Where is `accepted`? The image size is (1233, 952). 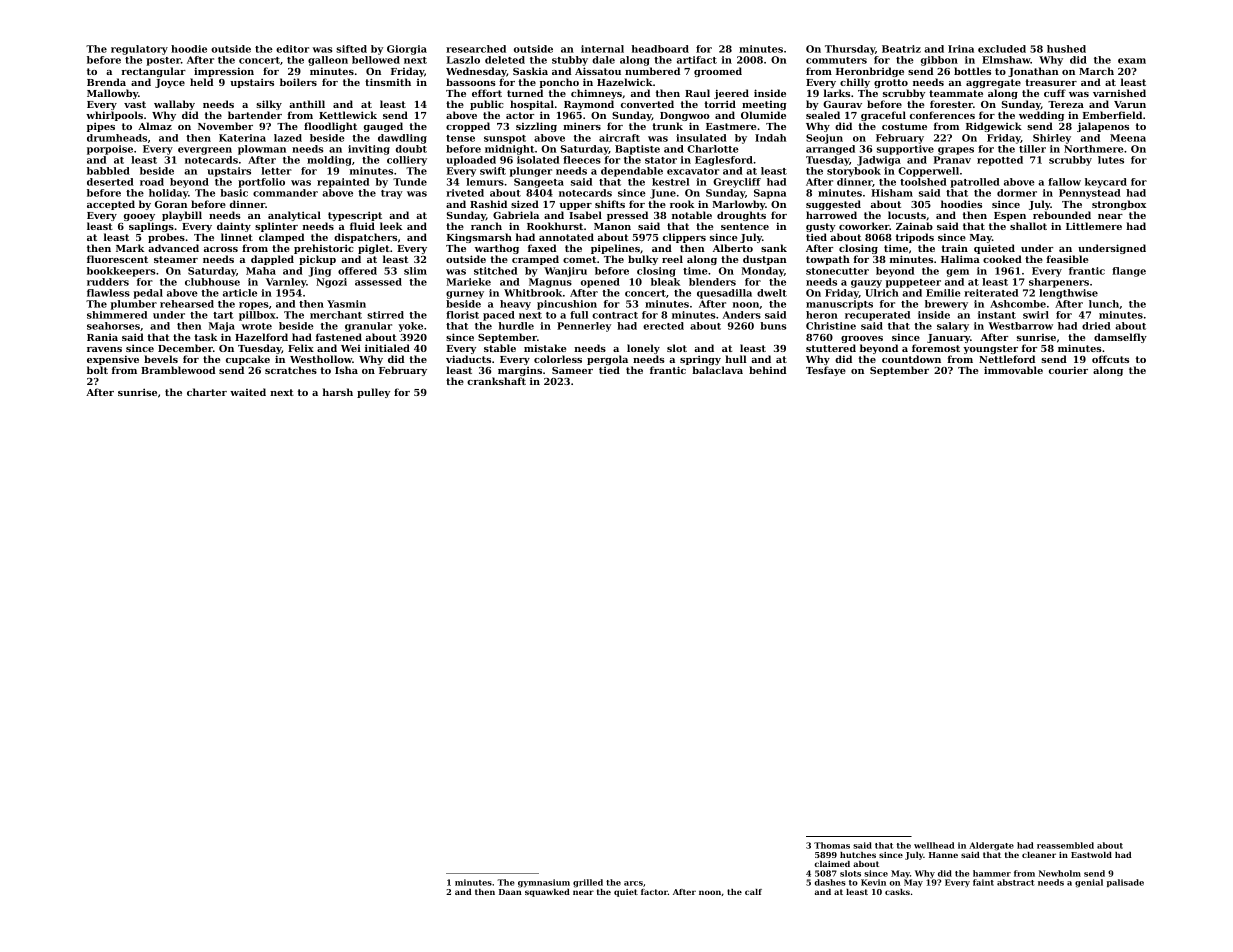
accepted is located at coordinates (111, 205).
